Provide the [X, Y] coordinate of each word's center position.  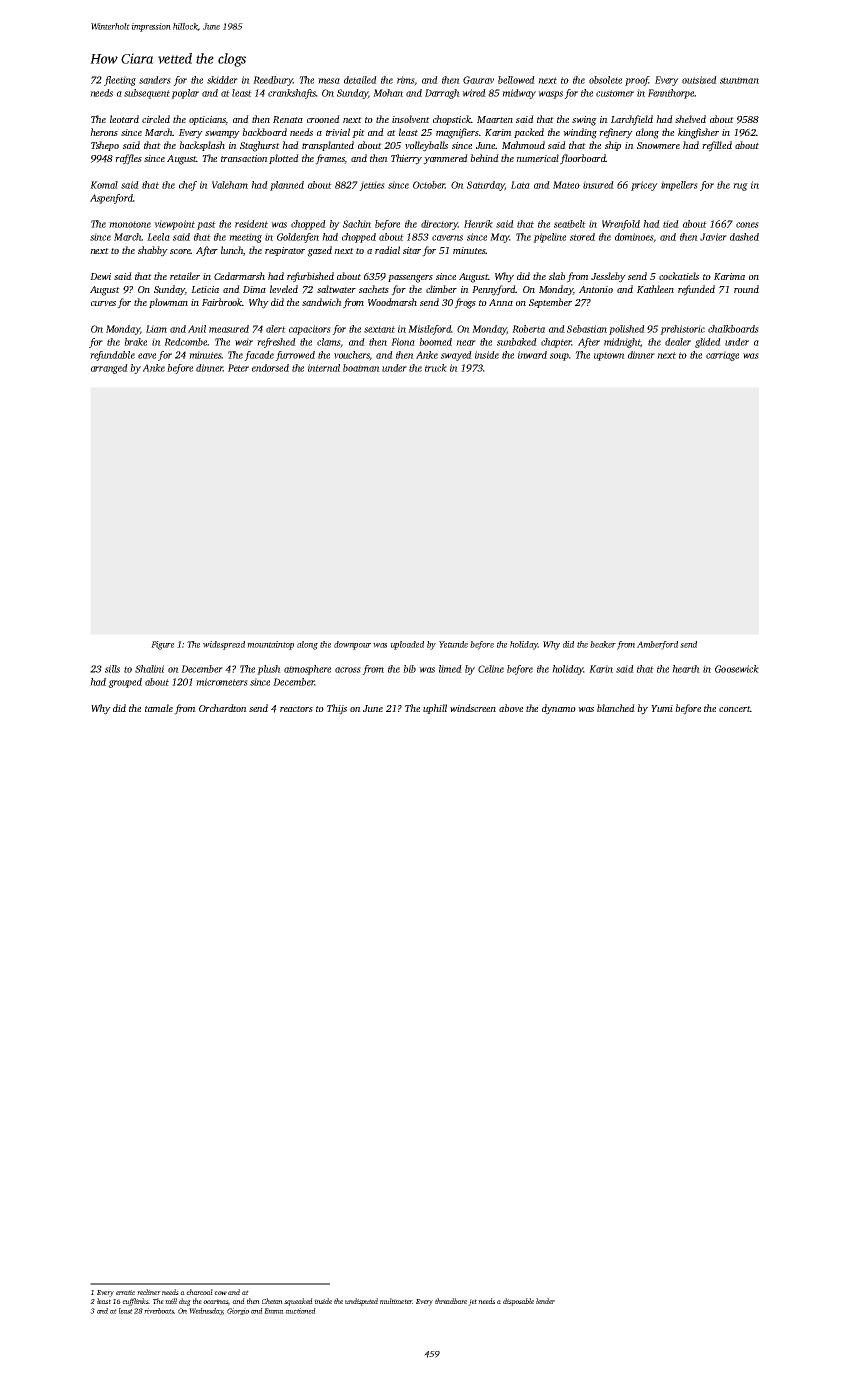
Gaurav [478, 80]
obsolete [605, 80]
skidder [222, 80]
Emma [274, 1311]
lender [545, 1301]
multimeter [396, 1301]
